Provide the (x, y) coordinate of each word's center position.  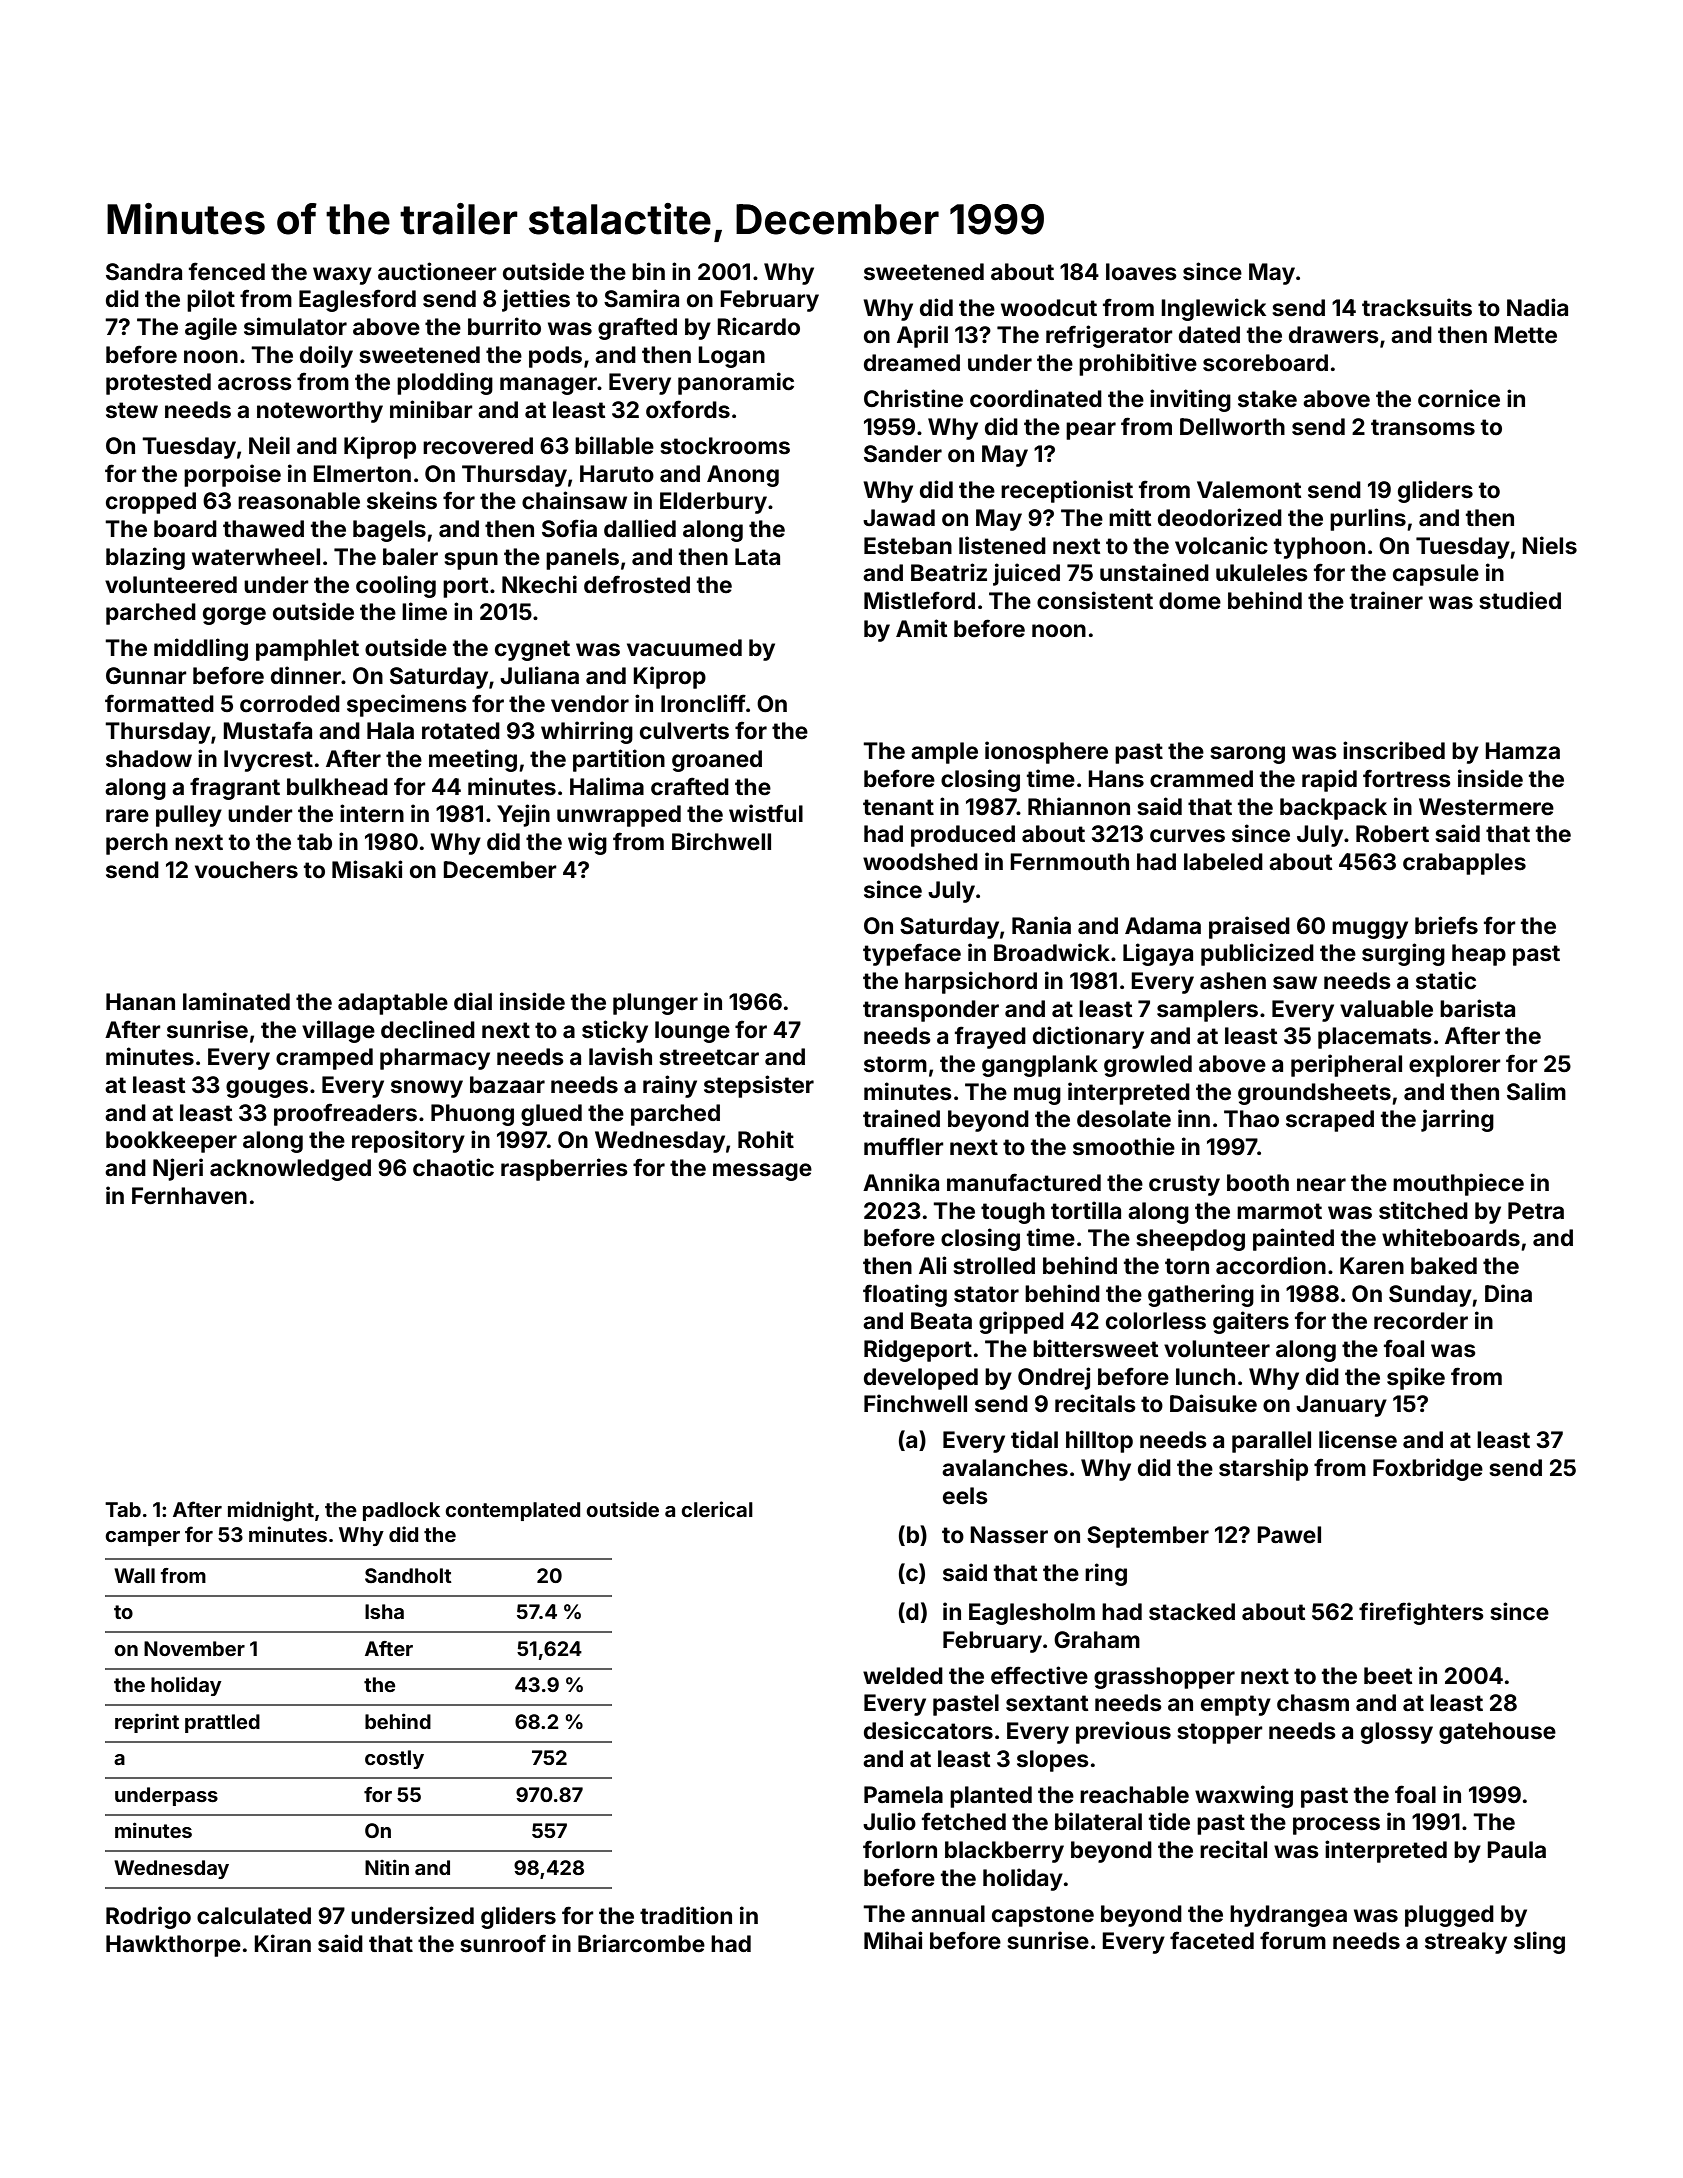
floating (905, 1295)
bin (648, 271)
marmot (1279, 1211)
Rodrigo (148, 1917)
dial (473, 1001)
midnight (271, 1511)
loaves (1141, 272)
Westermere (1486, 807)
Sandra (144, 272)
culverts (684, 731)
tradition (686, 1915)
